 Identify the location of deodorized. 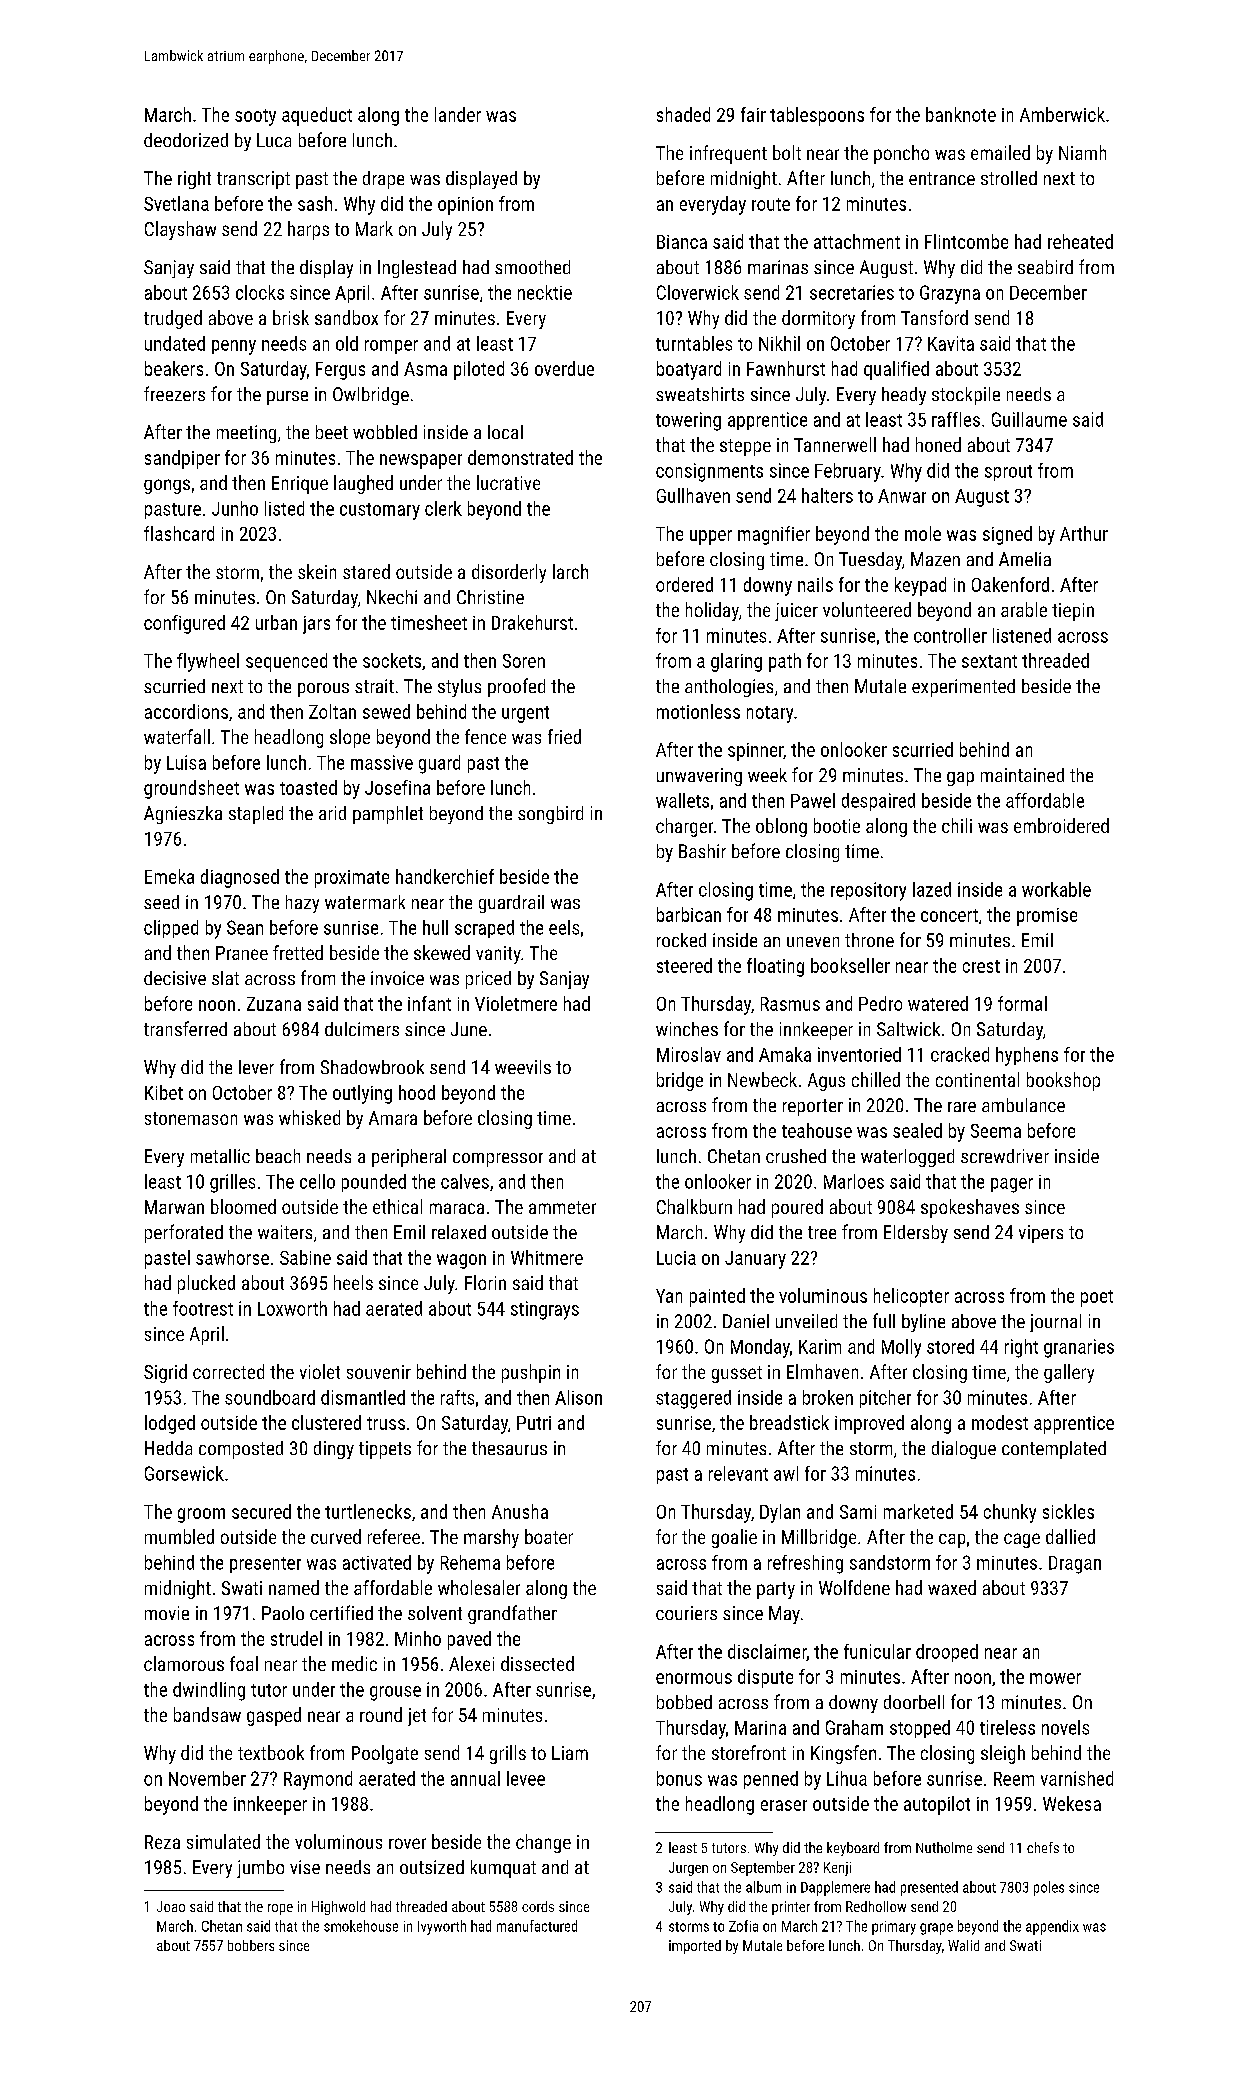
(186, 140).
